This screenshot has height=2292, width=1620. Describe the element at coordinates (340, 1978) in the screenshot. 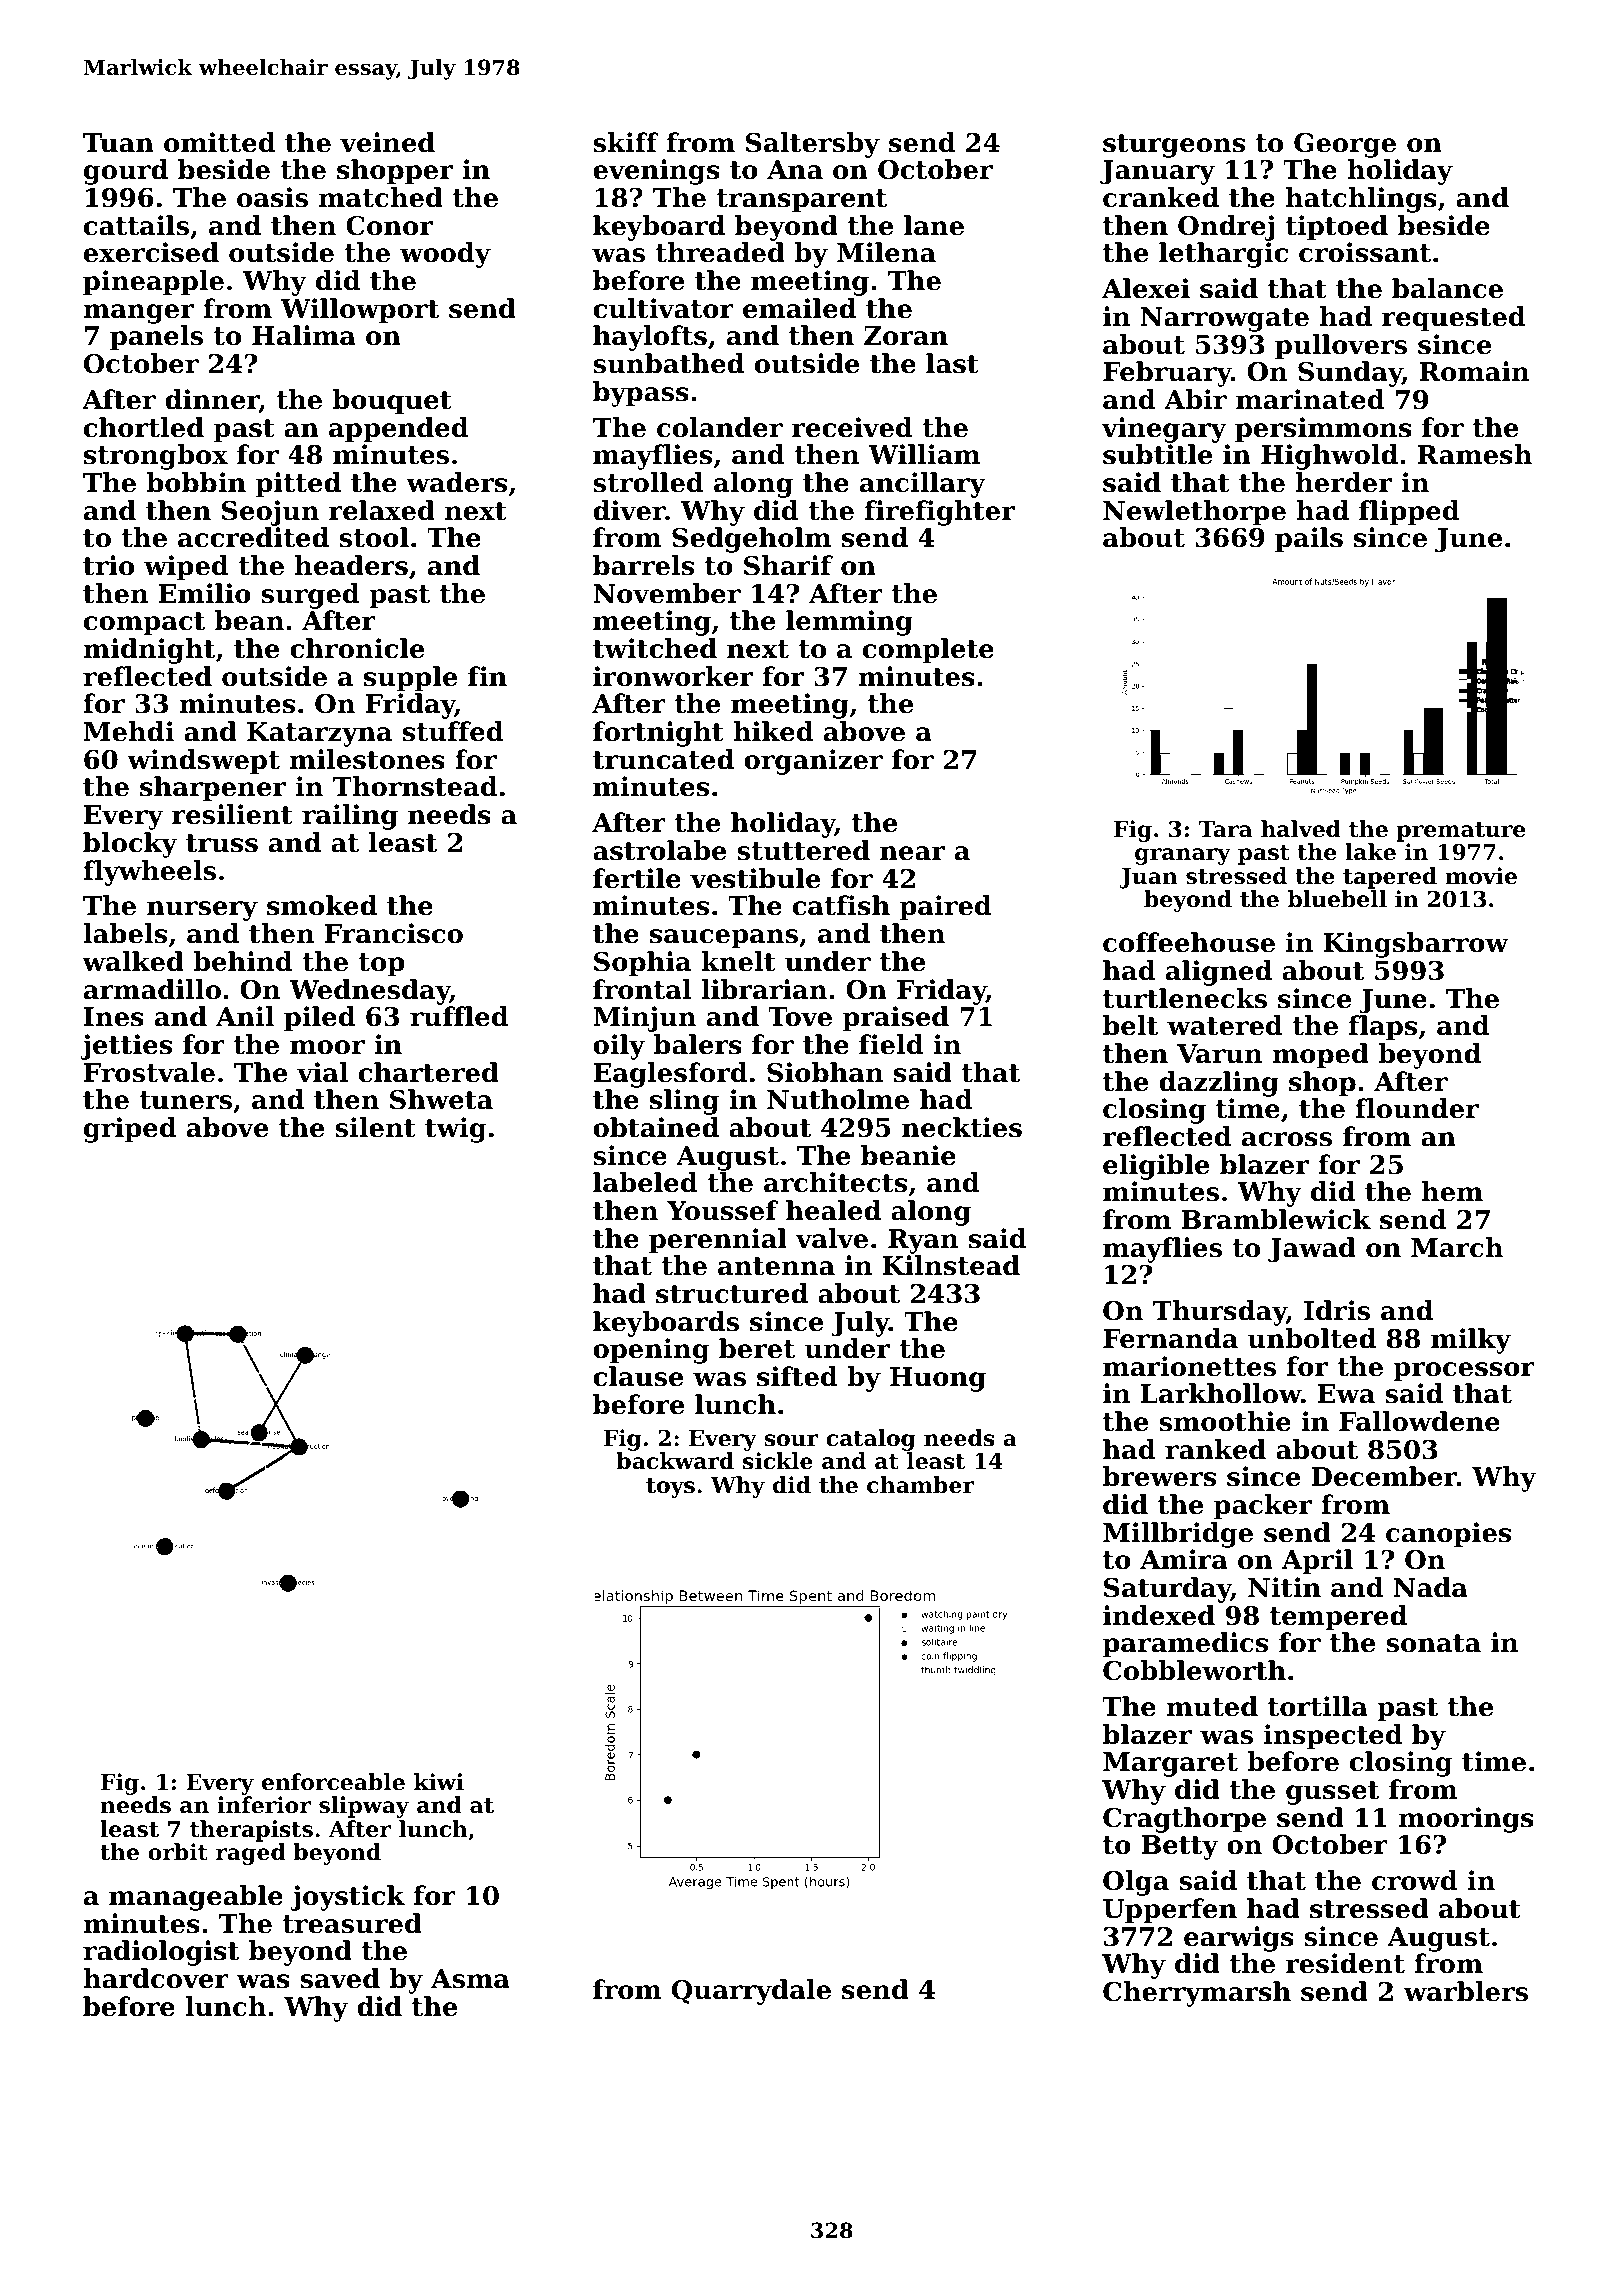

I see `saved` at that location.
